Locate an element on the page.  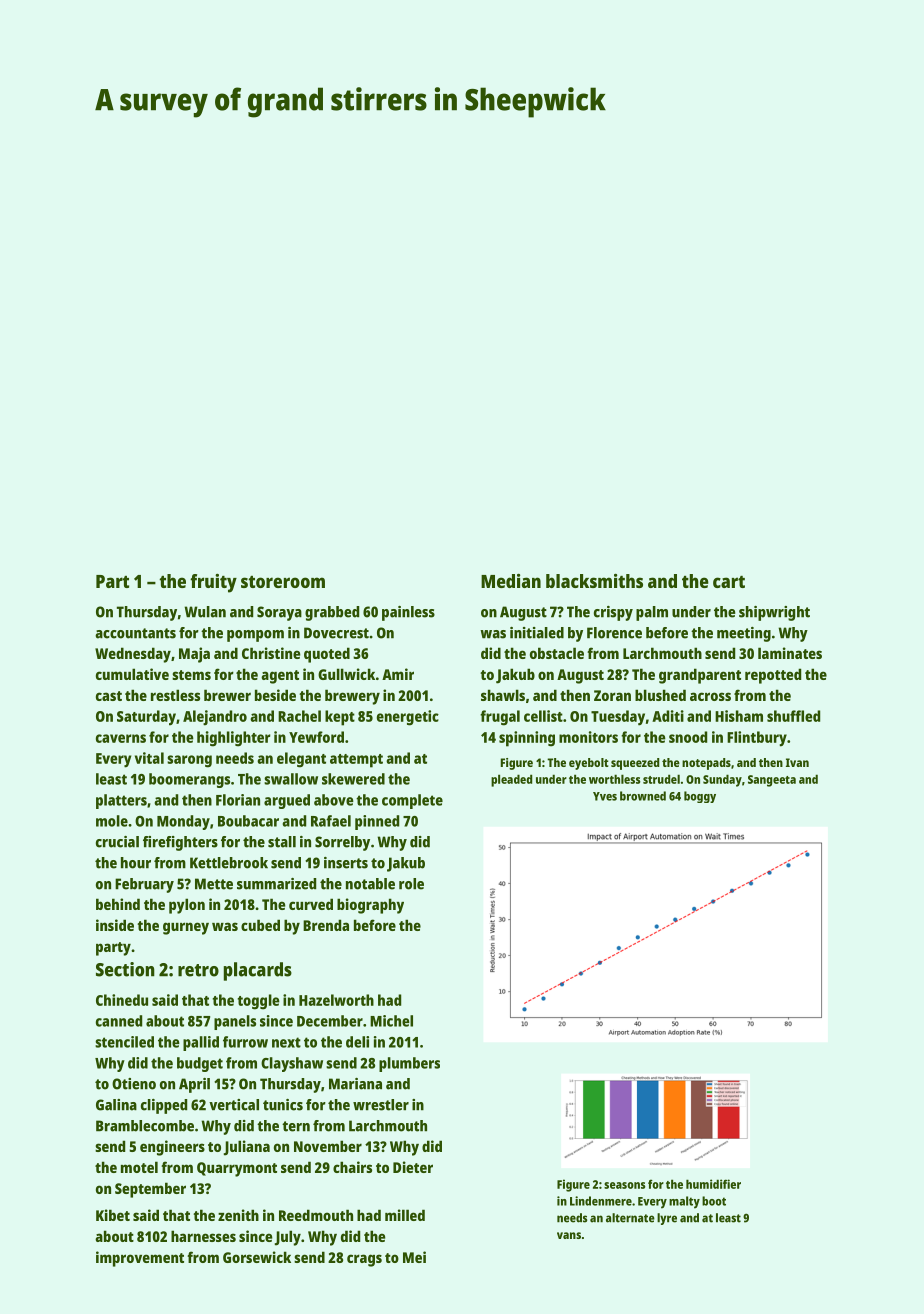
crucial is located at coordinates (117, 842).
